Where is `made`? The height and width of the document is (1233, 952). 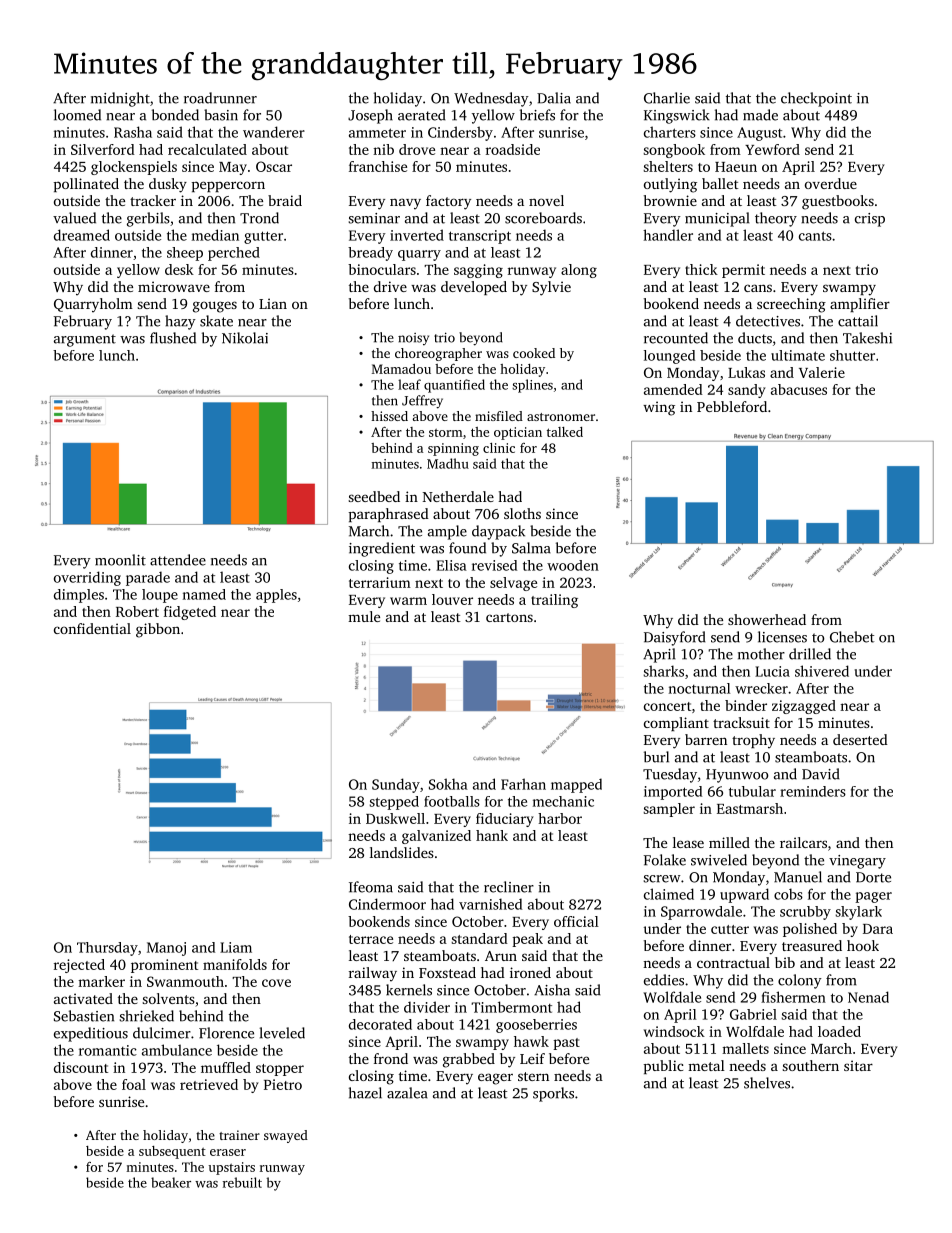
made is located at coordinates (760, 115).
